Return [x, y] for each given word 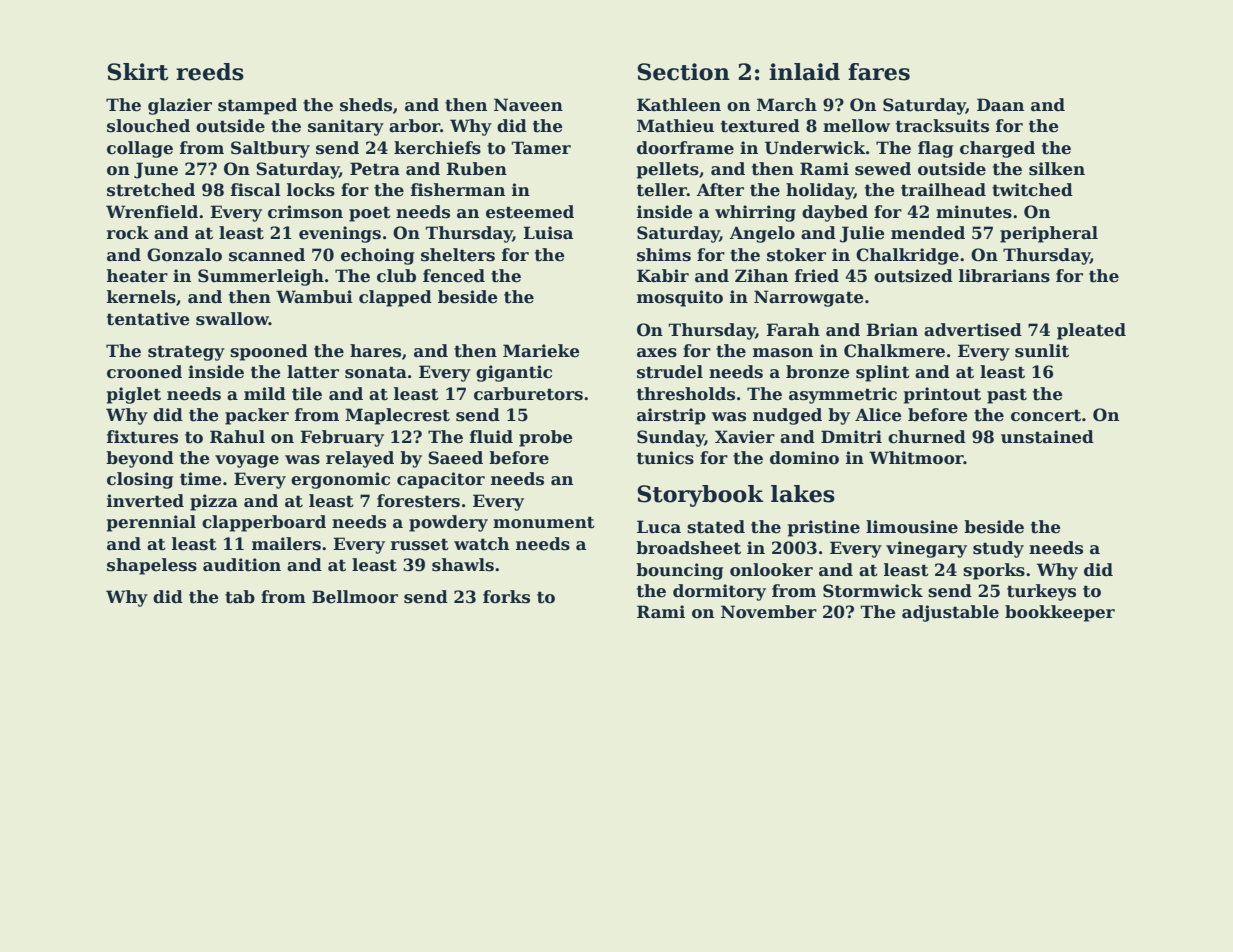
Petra [375, 169]
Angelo [762, 234]
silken [1057, 169]
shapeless [152, 566]
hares [375, 351]
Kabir [663, 276]
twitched [1032, 190]
